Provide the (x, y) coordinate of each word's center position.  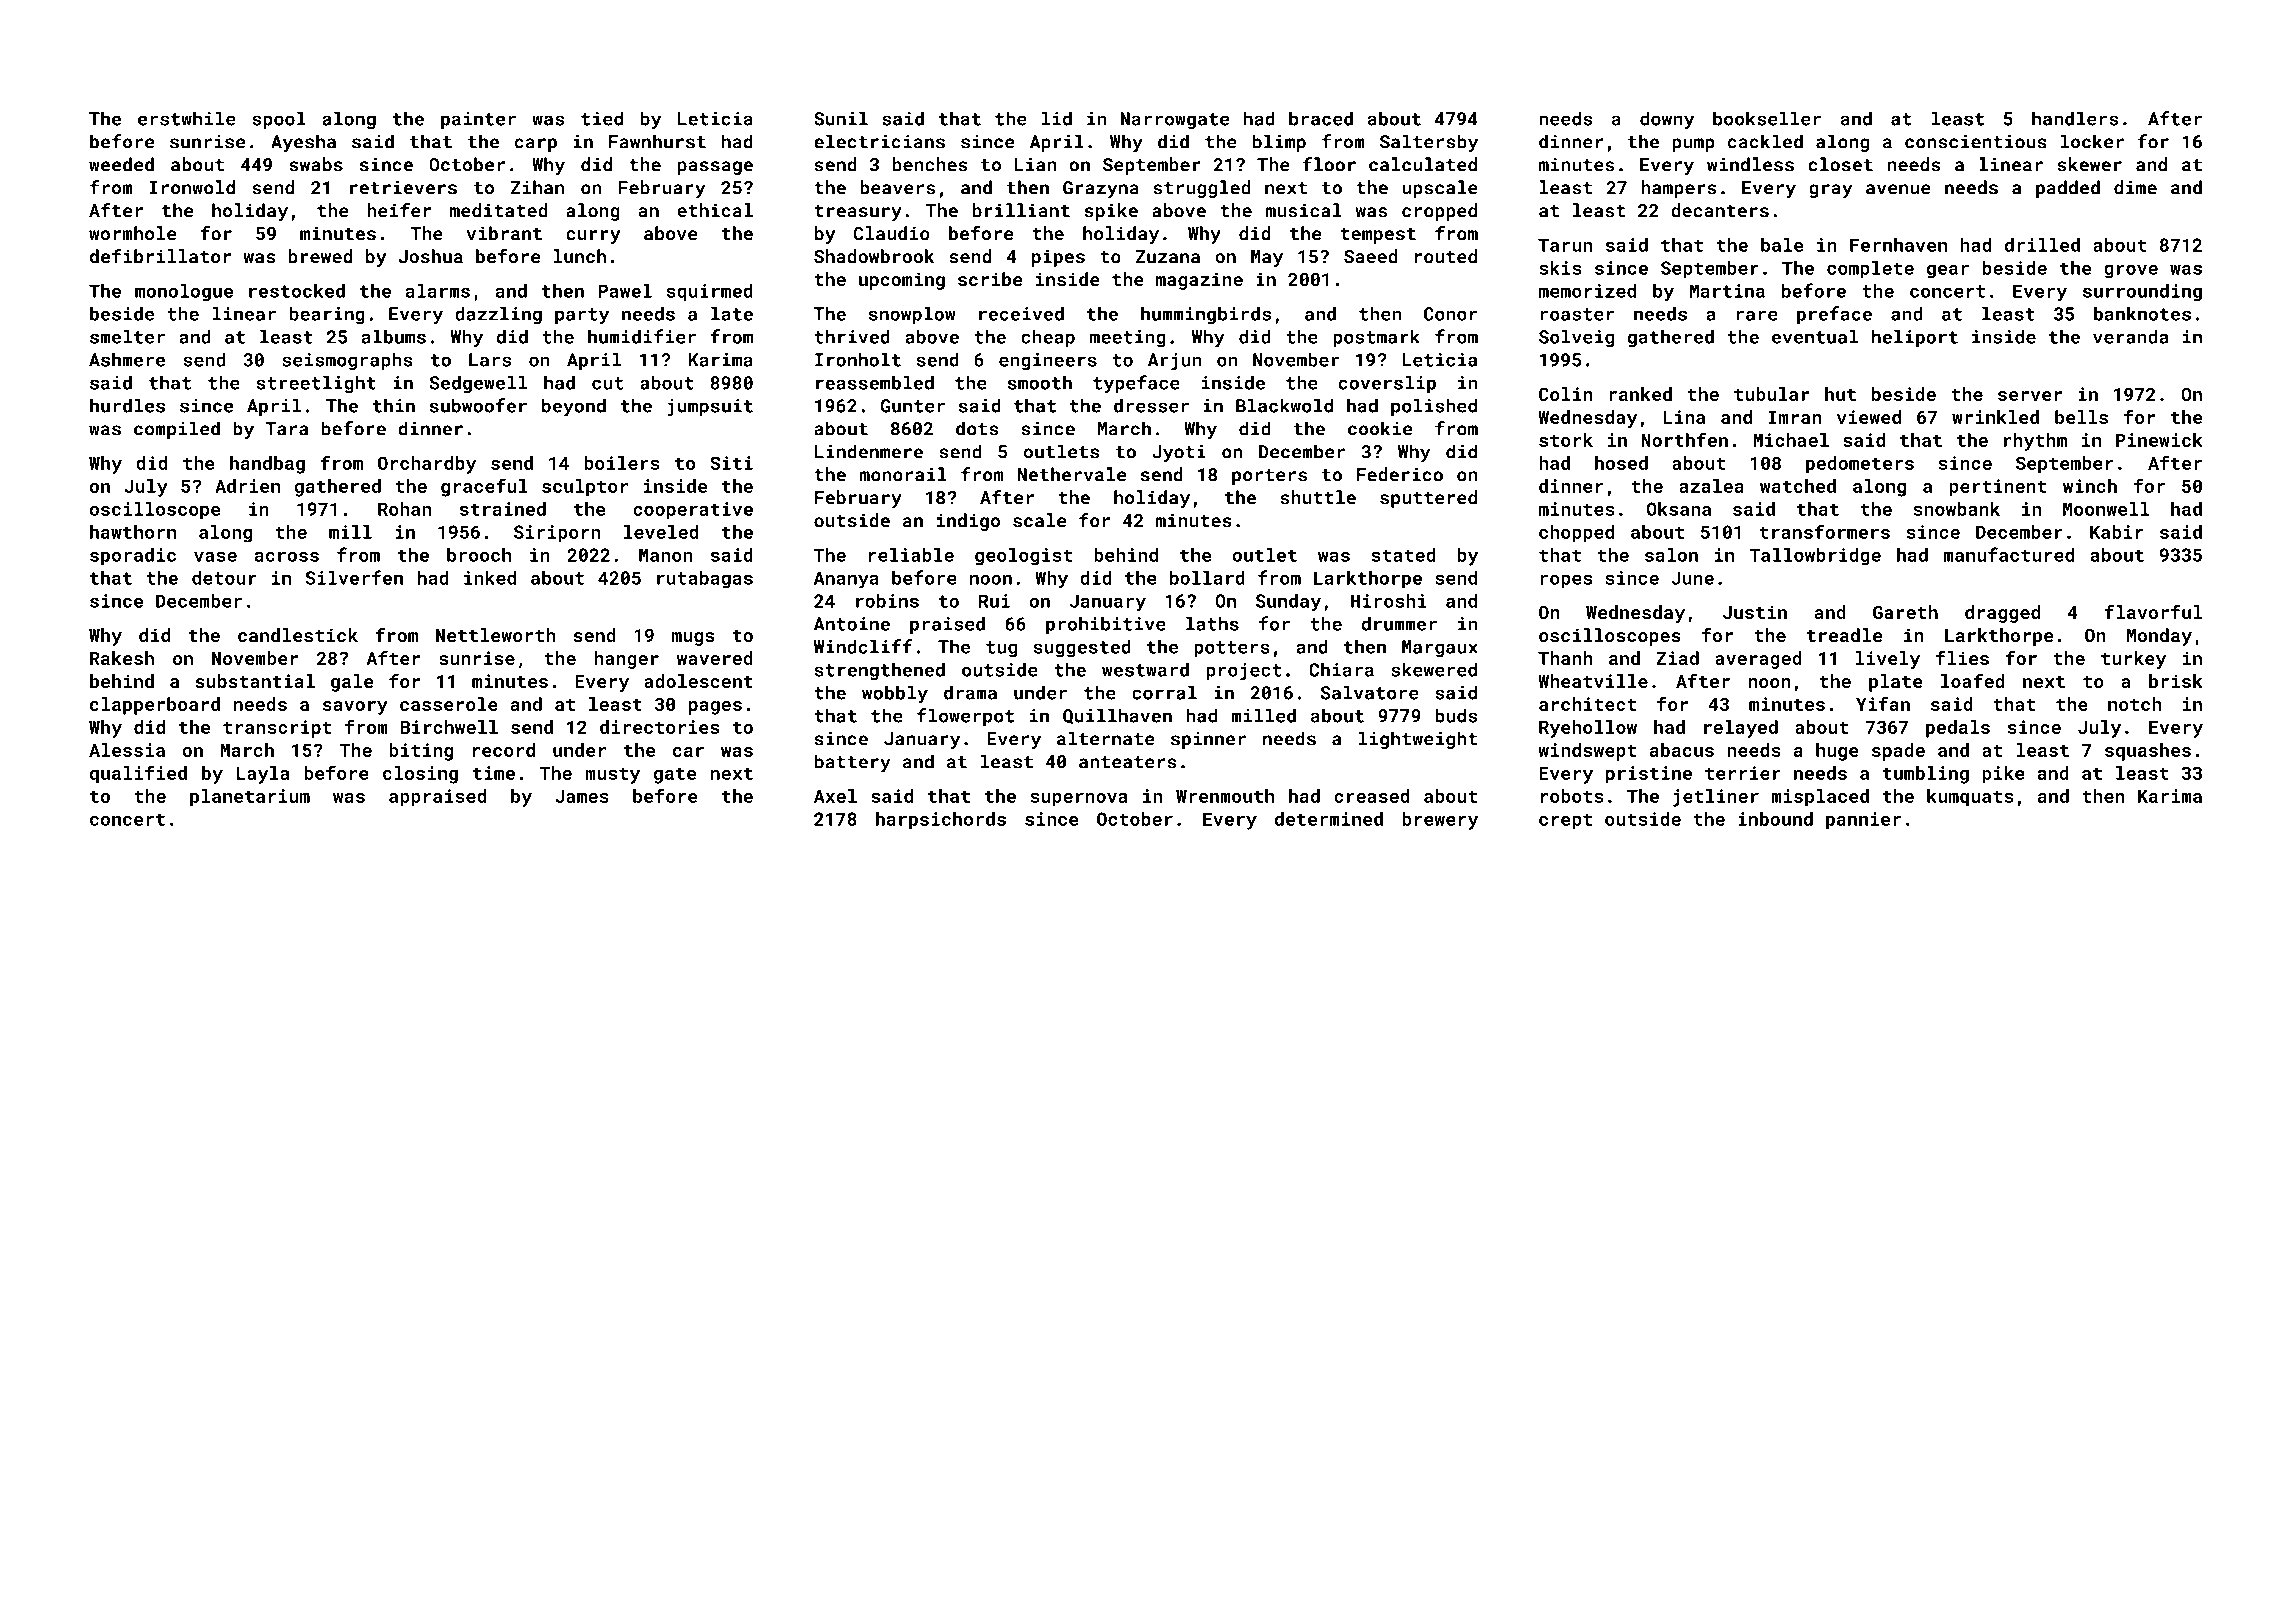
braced (1321, 118)
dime (2135, 187)
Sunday (1288, 603)
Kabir (2117, 532)
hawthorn (133, 532)
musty (613, 775)
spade (1898, 752)
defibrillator (160, 256)
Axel (835, 796)
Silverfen (354, 577)
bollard (1207, 578)
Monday (2159, 637)
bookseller (1767, 118)
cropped (1439, 212)
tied (602, 118)
